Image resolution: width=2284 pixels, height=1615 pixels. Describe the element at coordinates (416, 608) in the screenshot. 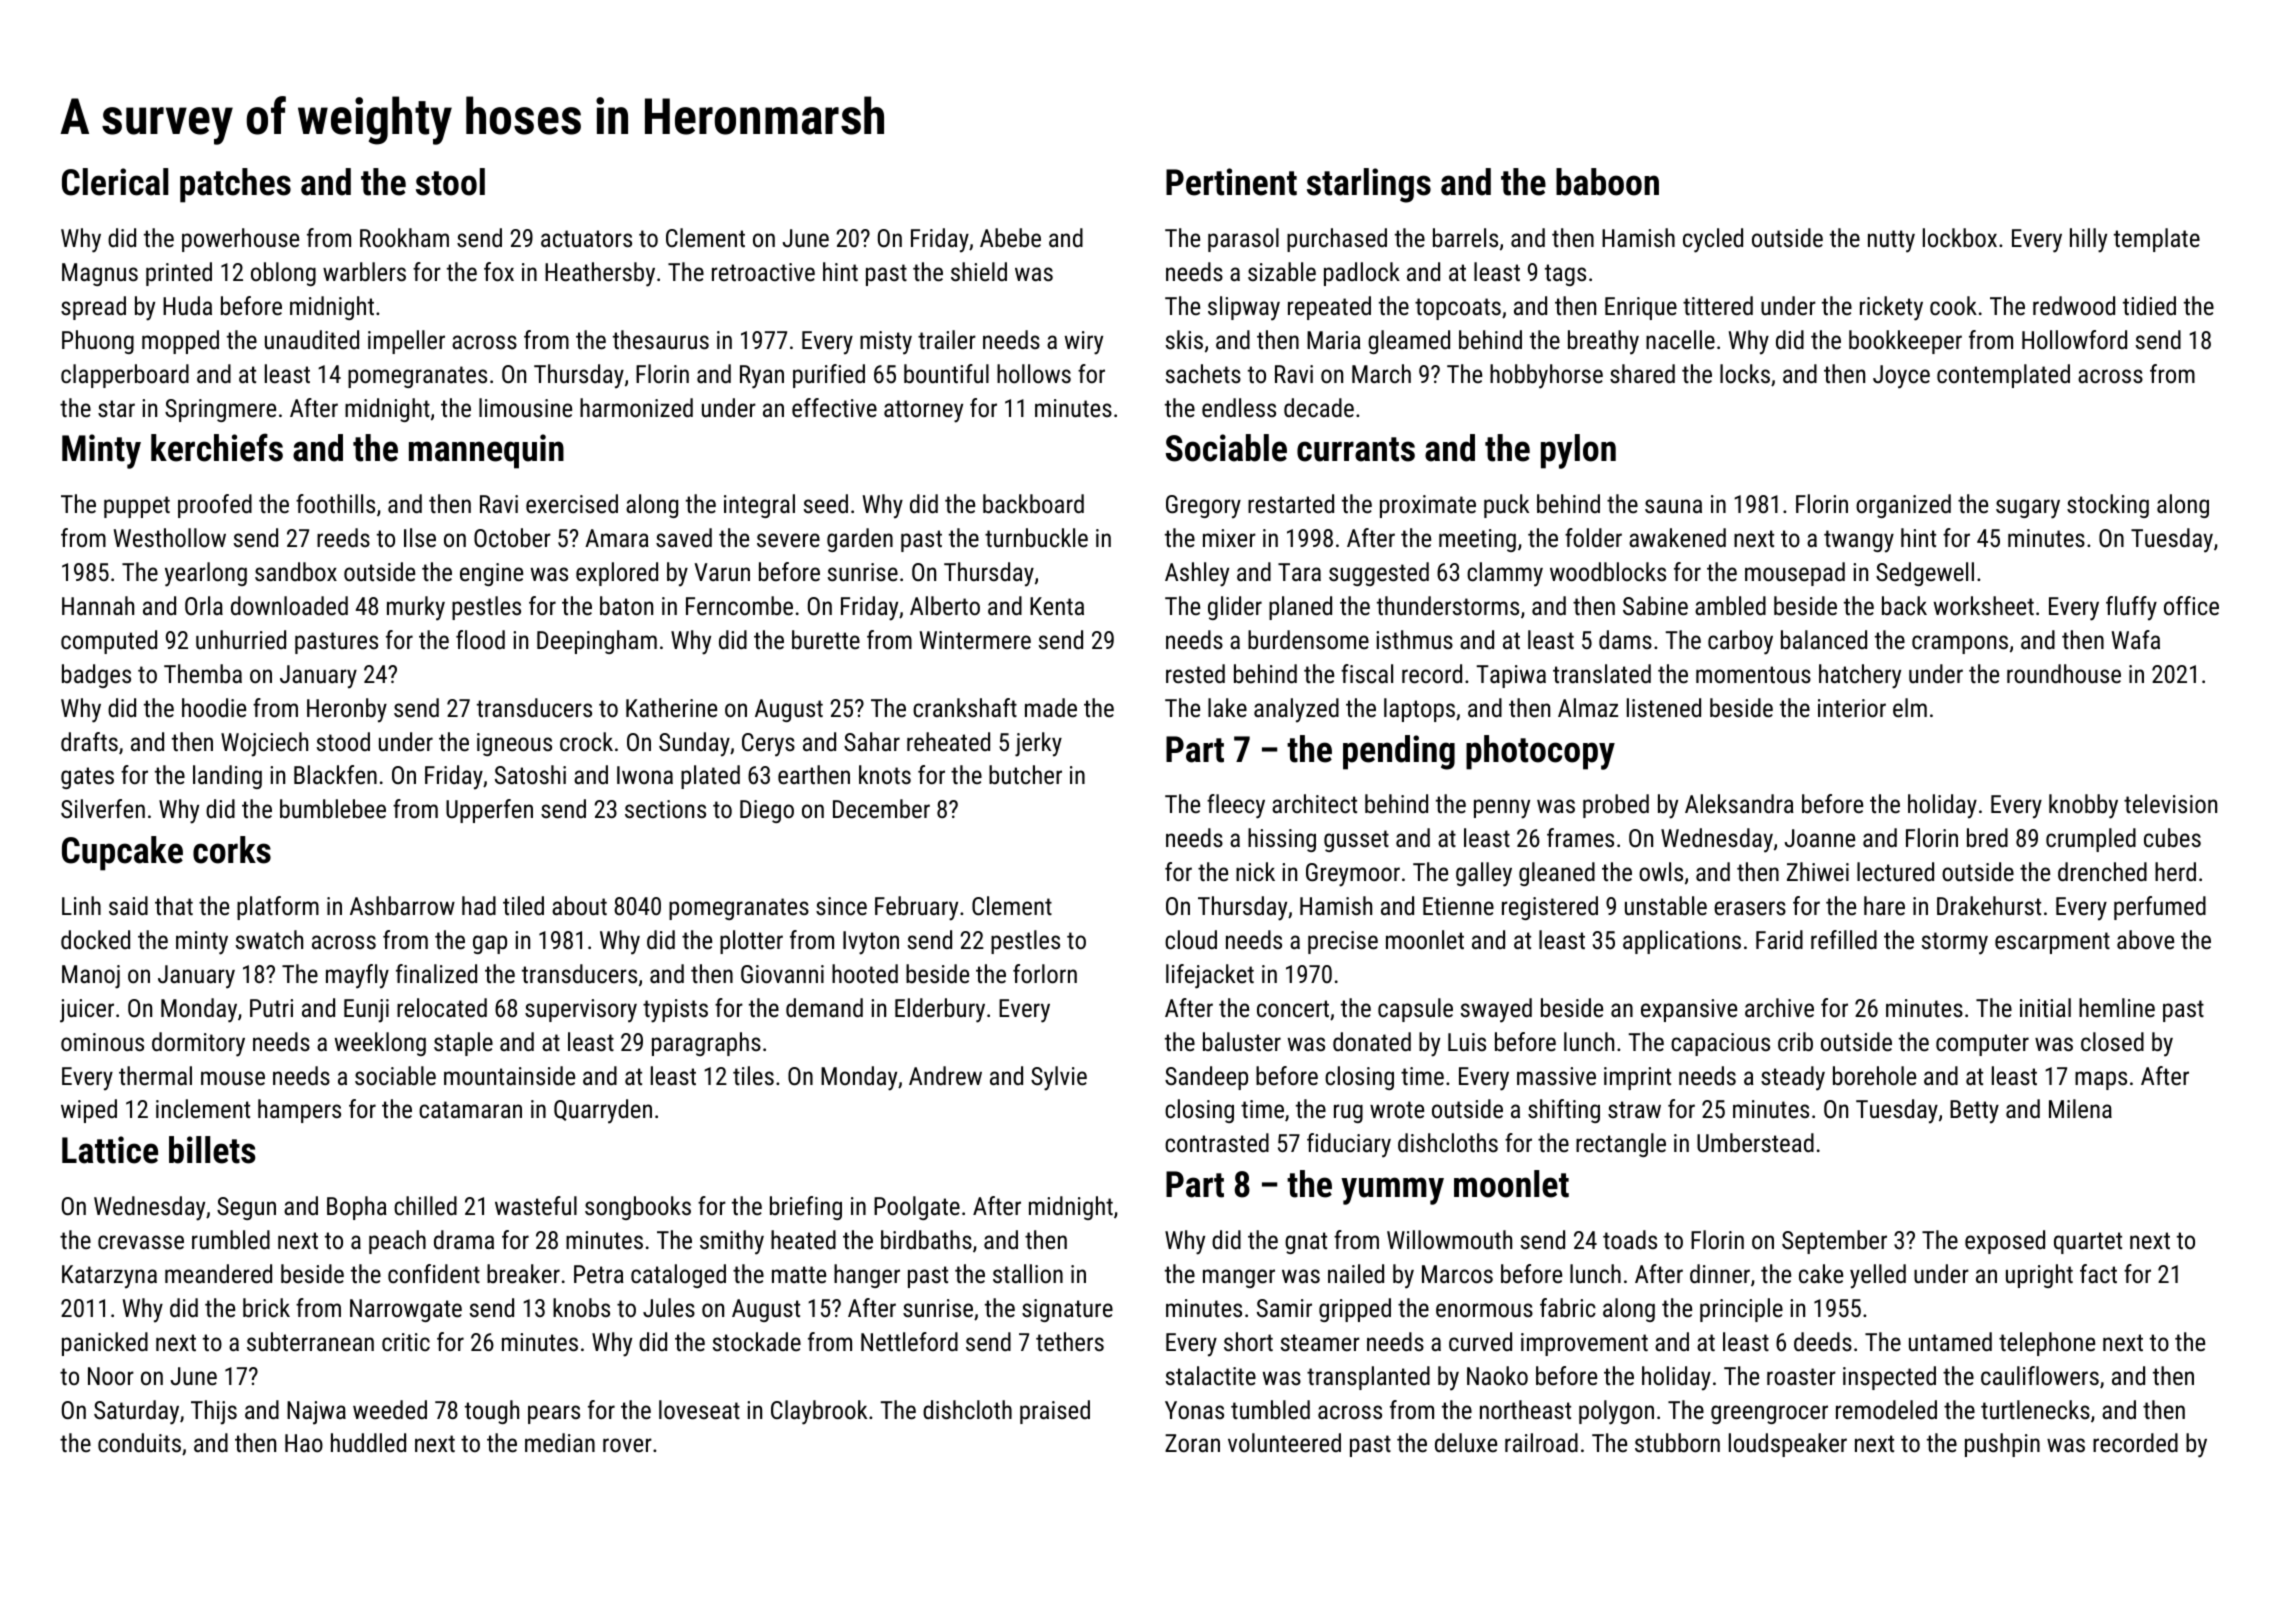

I see `murky` at that location.
